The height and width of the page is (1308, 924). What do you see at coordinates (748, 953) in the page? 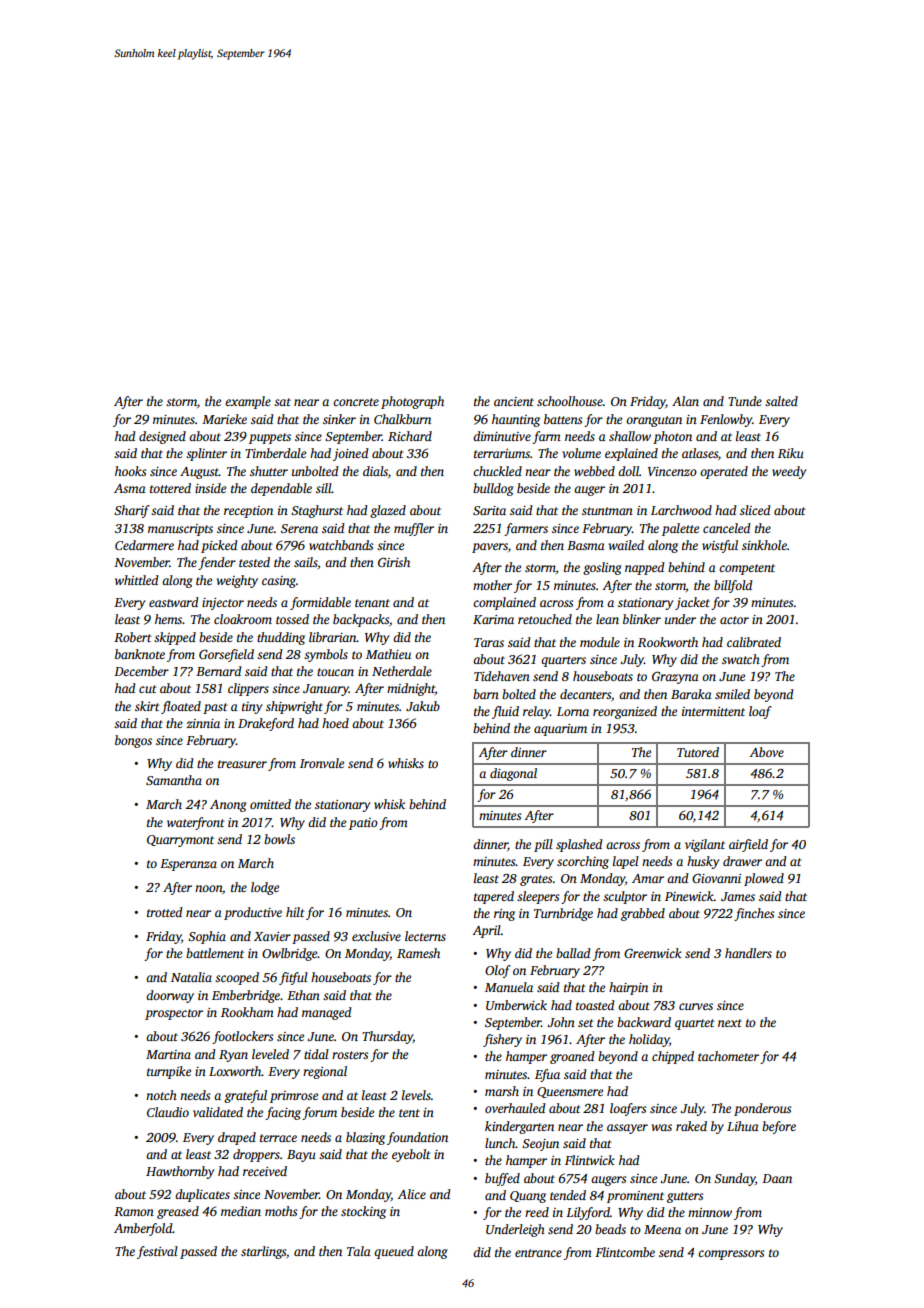
I see `handlers` at bounding box center [748, 953].
